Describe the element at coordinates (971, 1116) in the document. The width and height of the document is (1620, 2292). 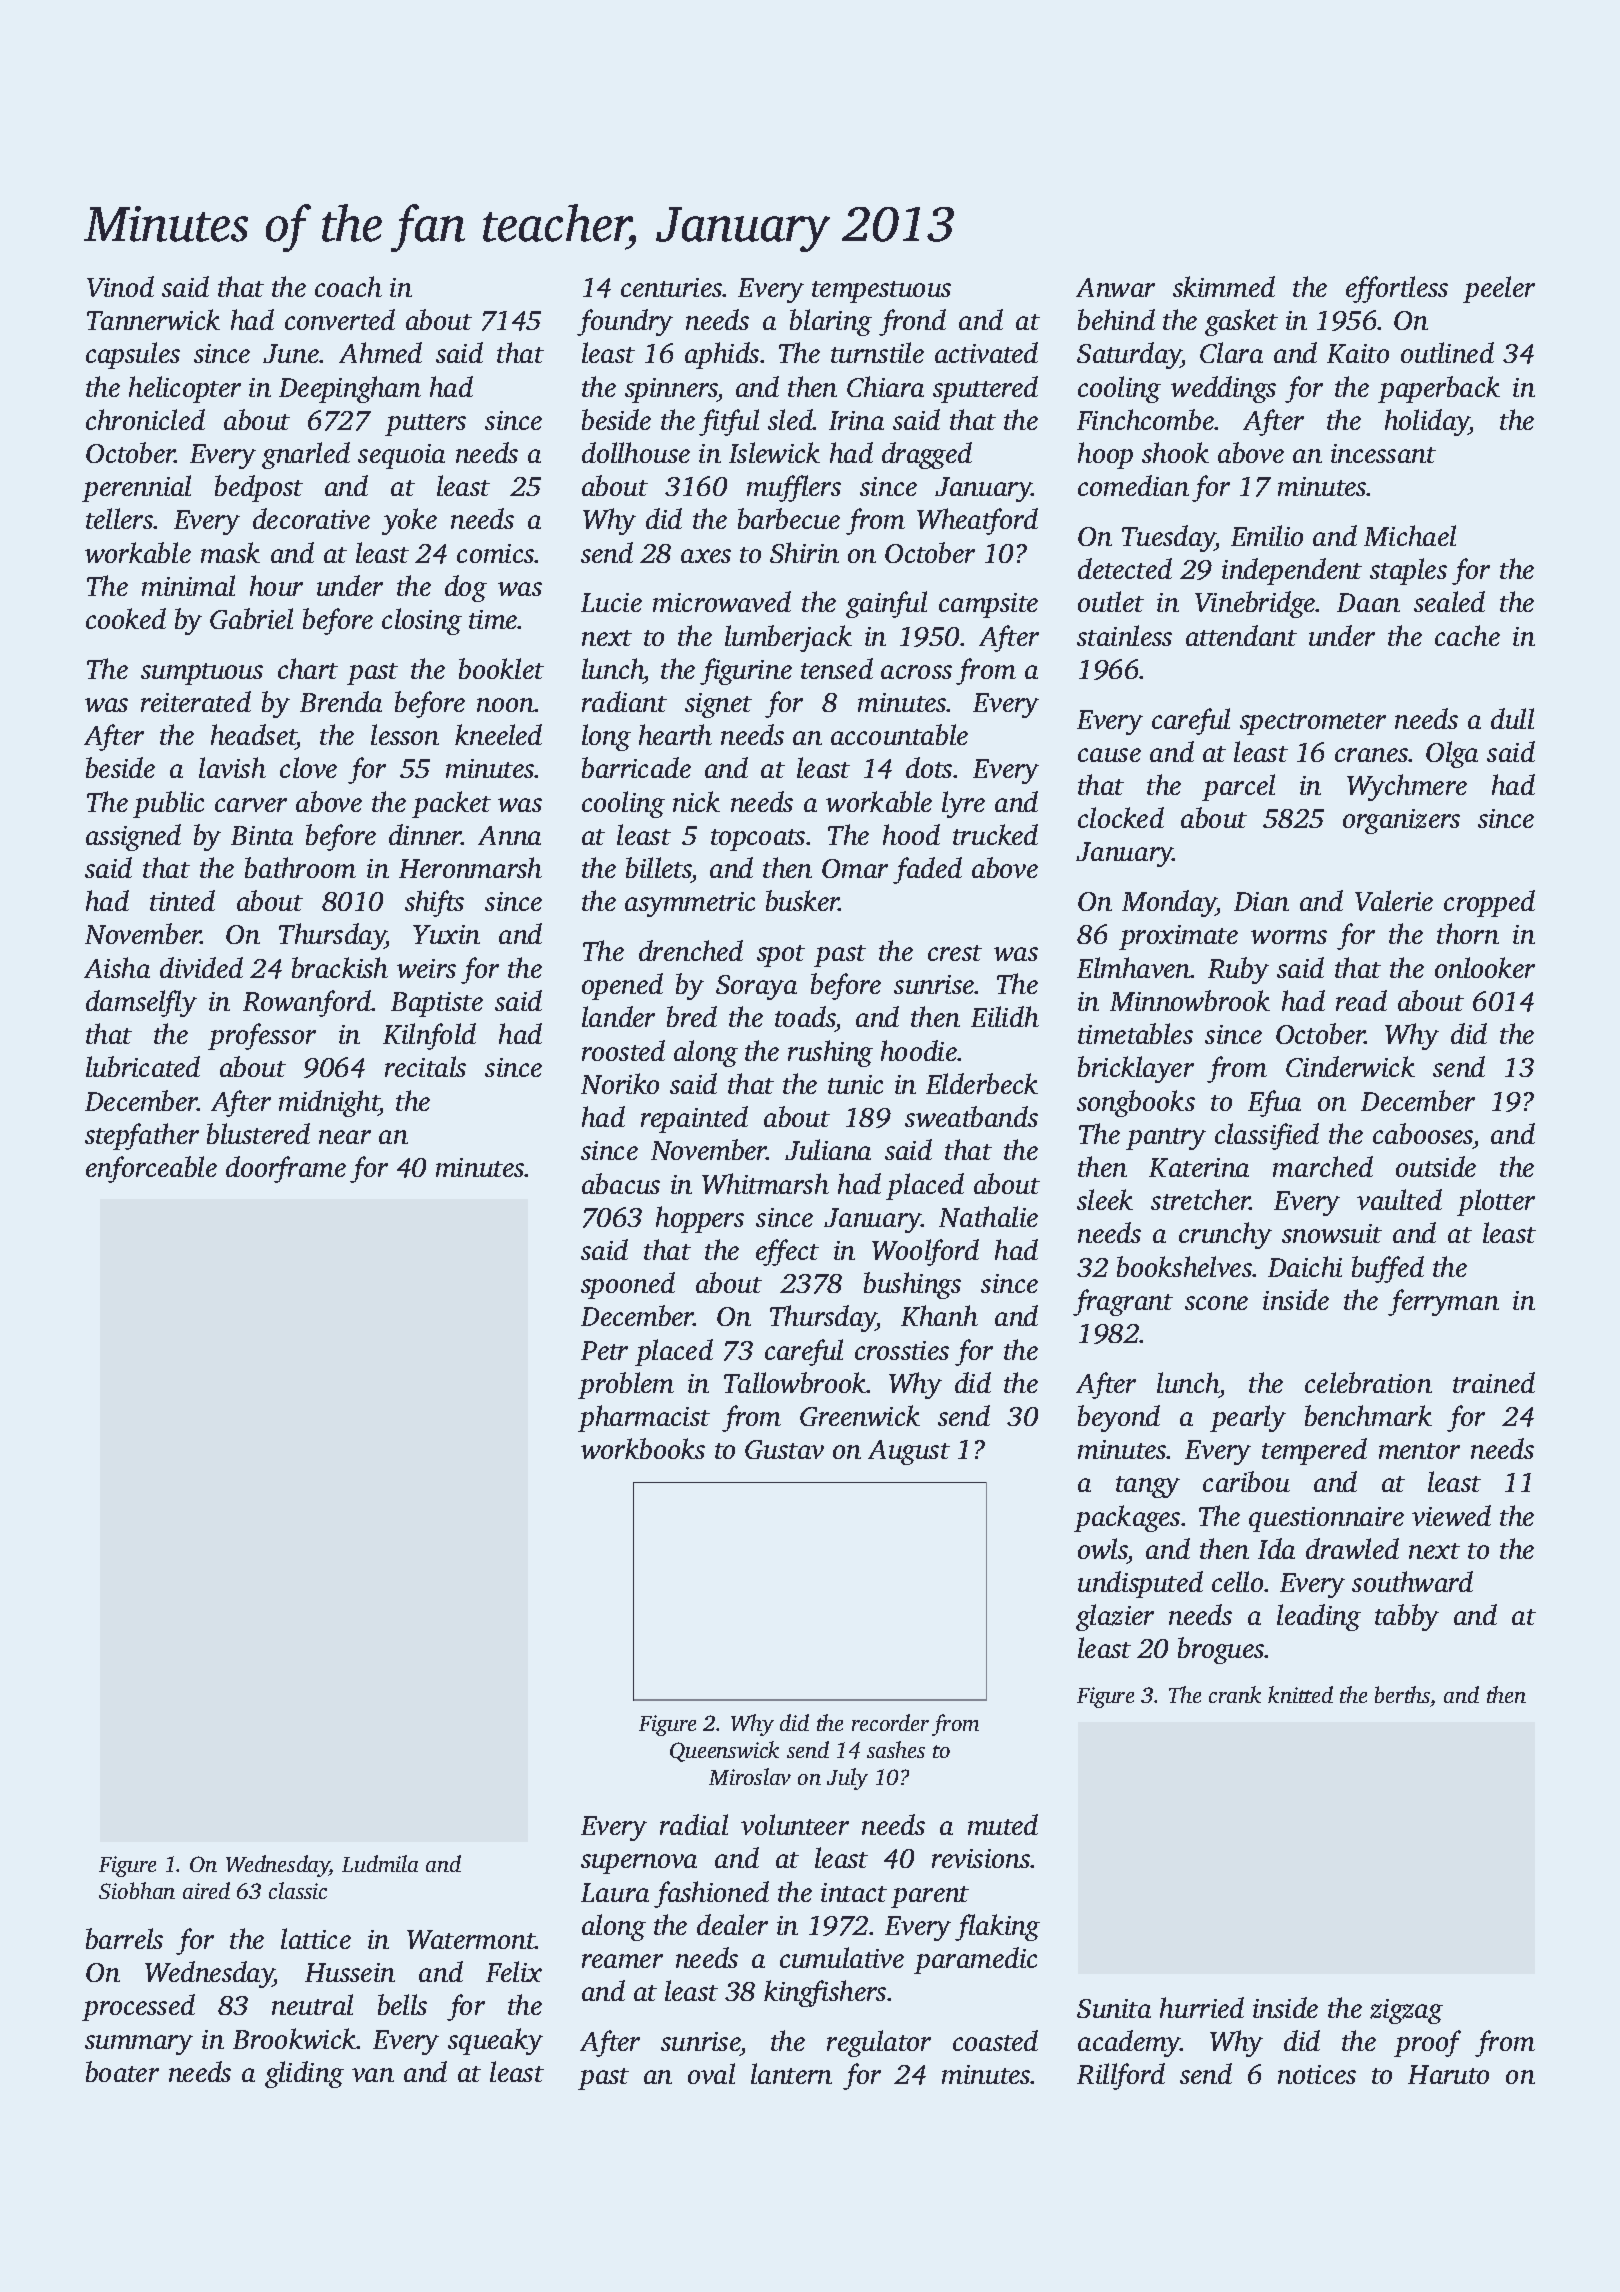
I see `sweatbands` at that location.
